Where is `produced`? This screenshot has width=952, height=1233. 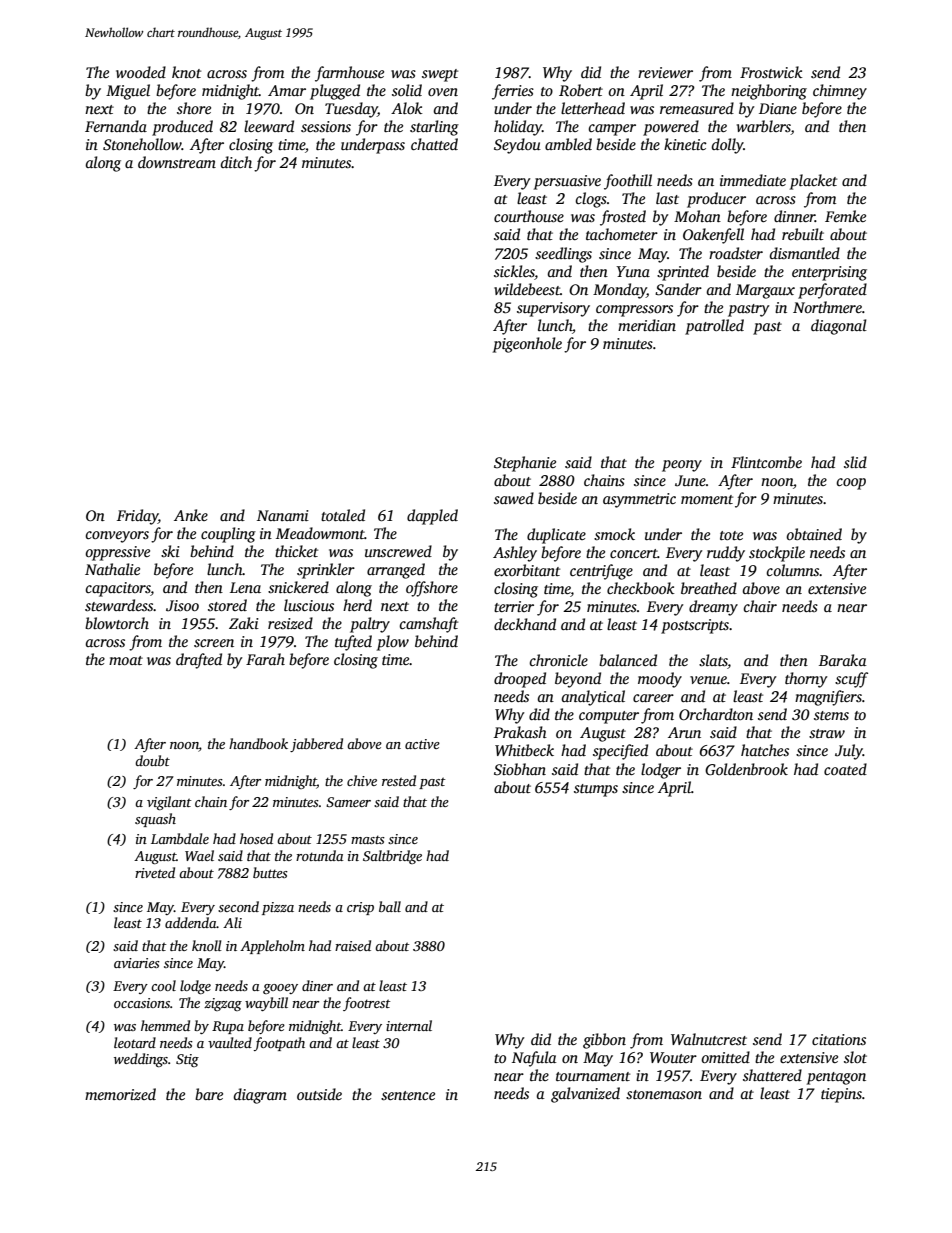 produced is located at coordinates (182, 128).
